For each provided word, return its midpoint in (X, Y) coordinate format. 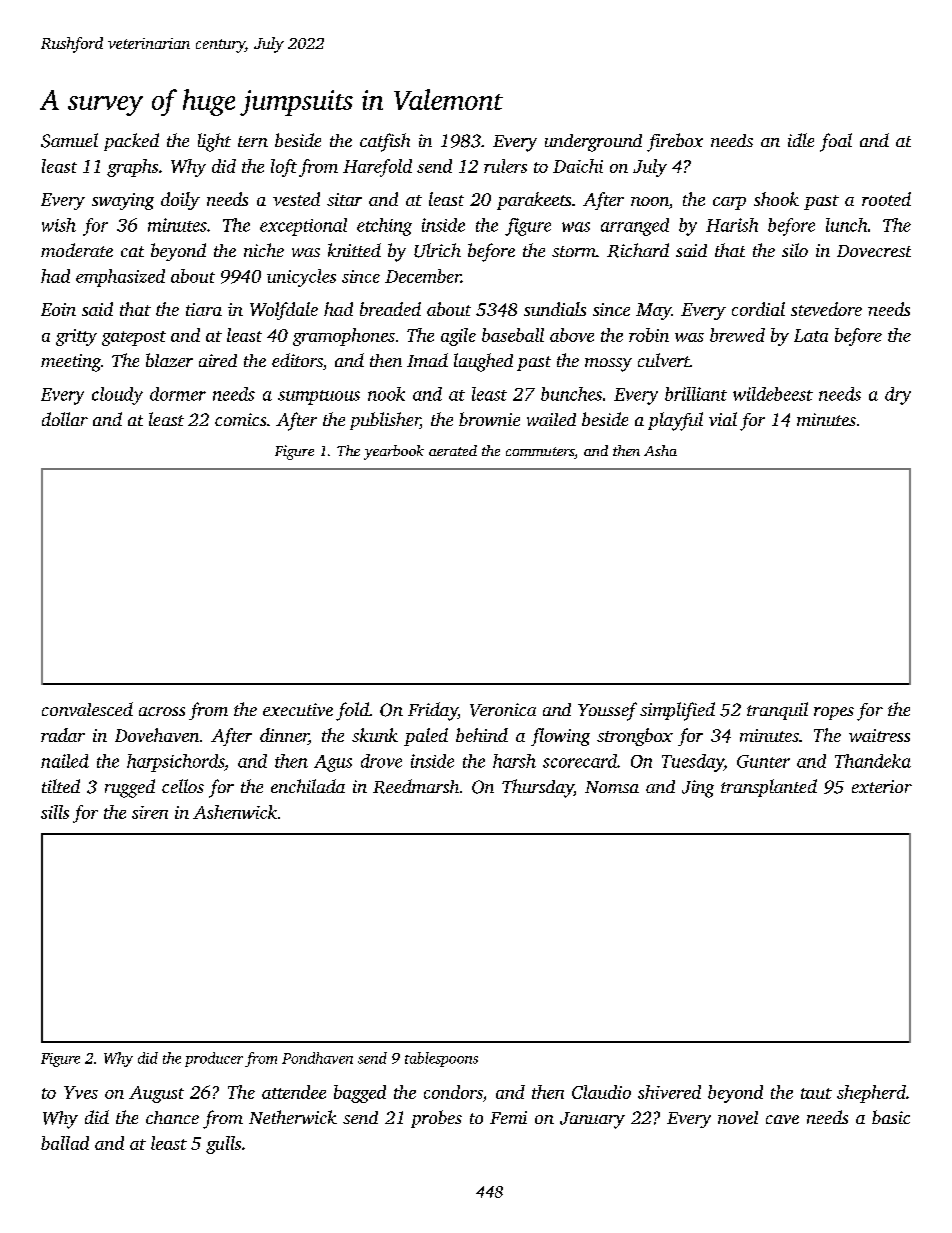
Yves (81, 1092)
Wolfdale (284, 311)
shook (776, 199)
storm (574, 251)
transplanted (769, 788)
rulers (505, 166)
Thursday (538, 788)
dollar (65, 419)
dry (898, 396)
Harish (732, 225)
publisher (385, 421)
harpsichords (175, 763)
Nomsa (612, 787)
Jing (698, 789)
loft (284, 168)
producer (214, 1059)
